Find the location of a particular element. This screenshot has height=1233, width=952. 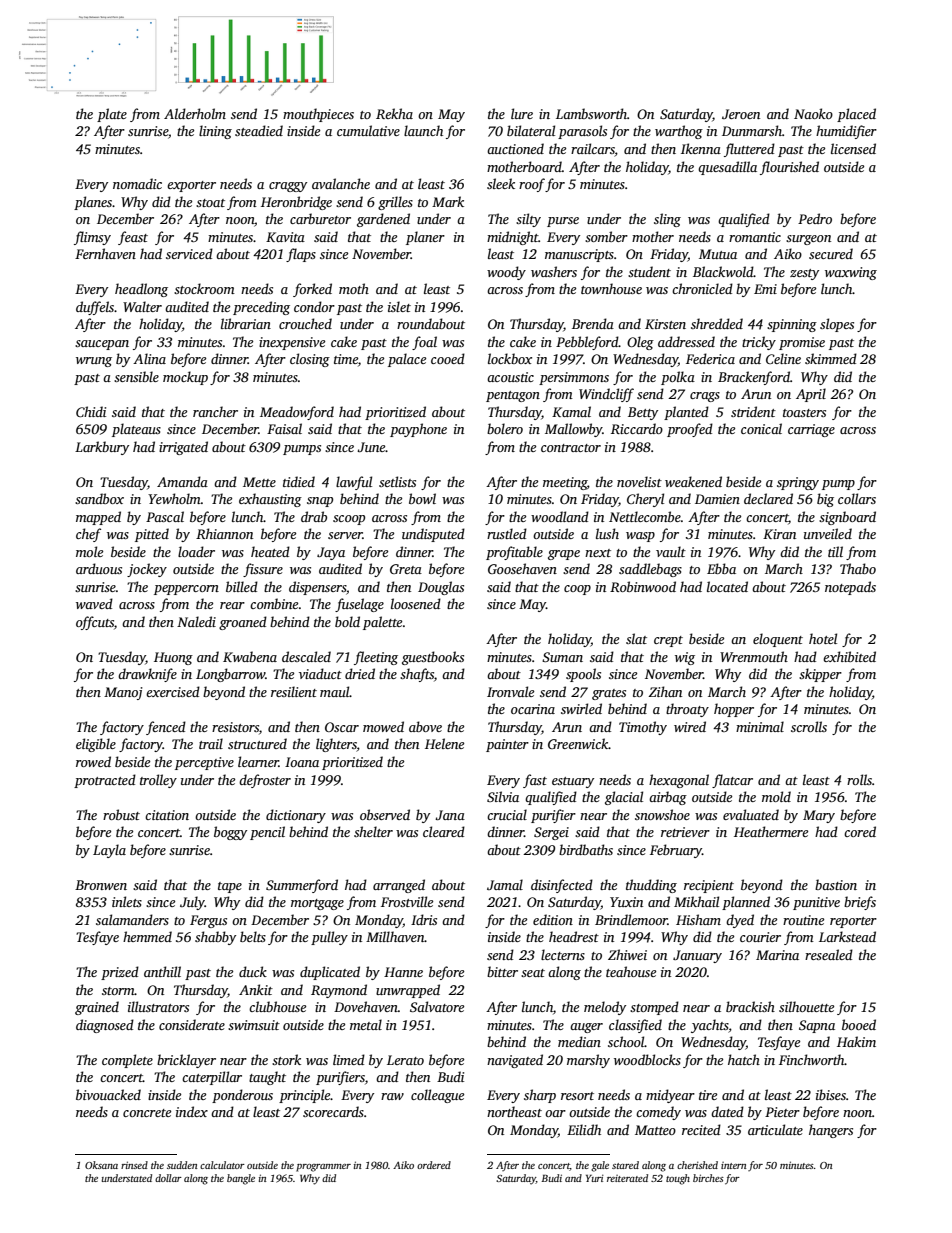

Rekha is located at coordinates (394, 113).
